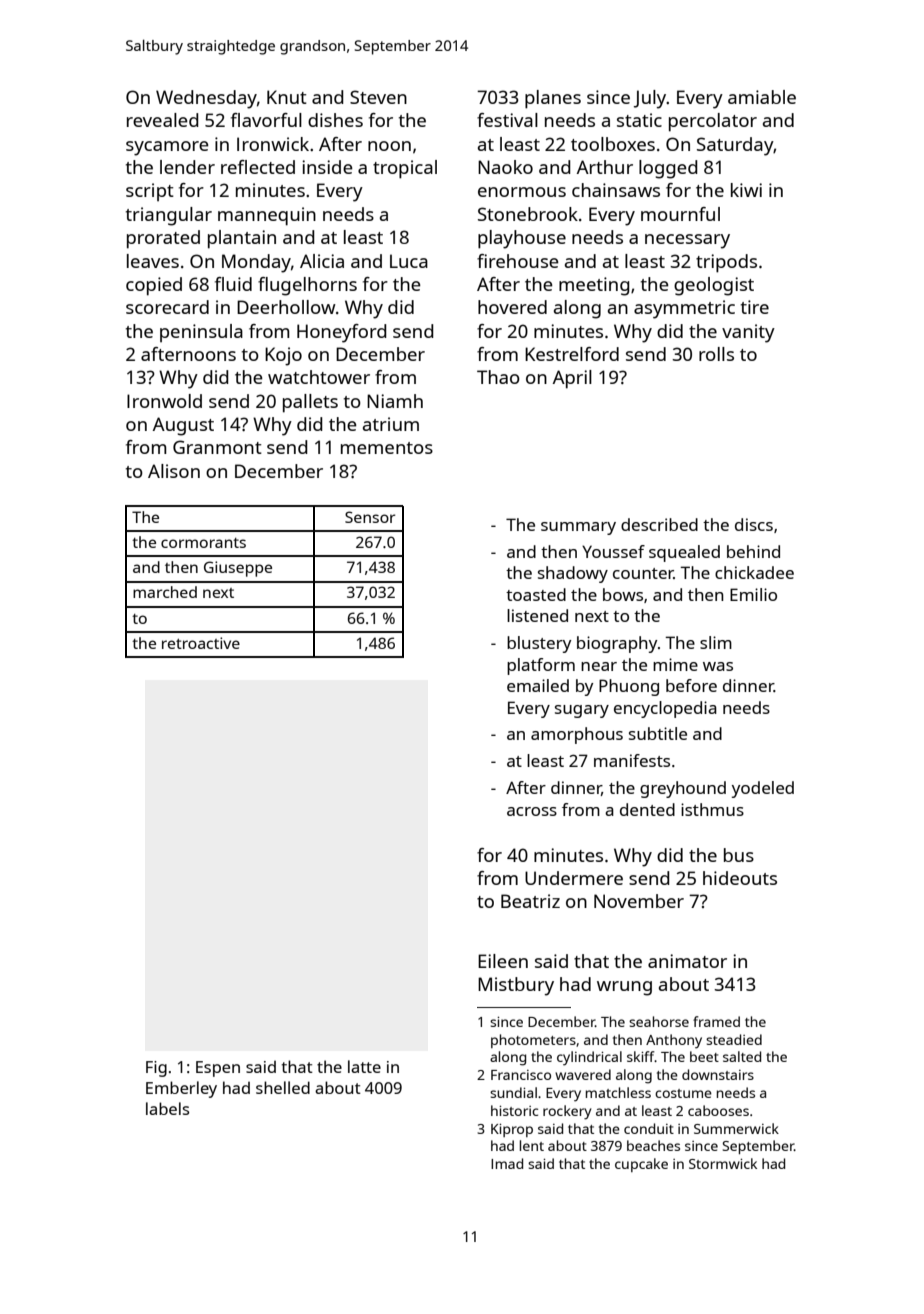 The height and width of the screenshot is (1314, 924). Describe the element at coordinates (539, 644) in the screenshot. I see `blustery` at that location.
